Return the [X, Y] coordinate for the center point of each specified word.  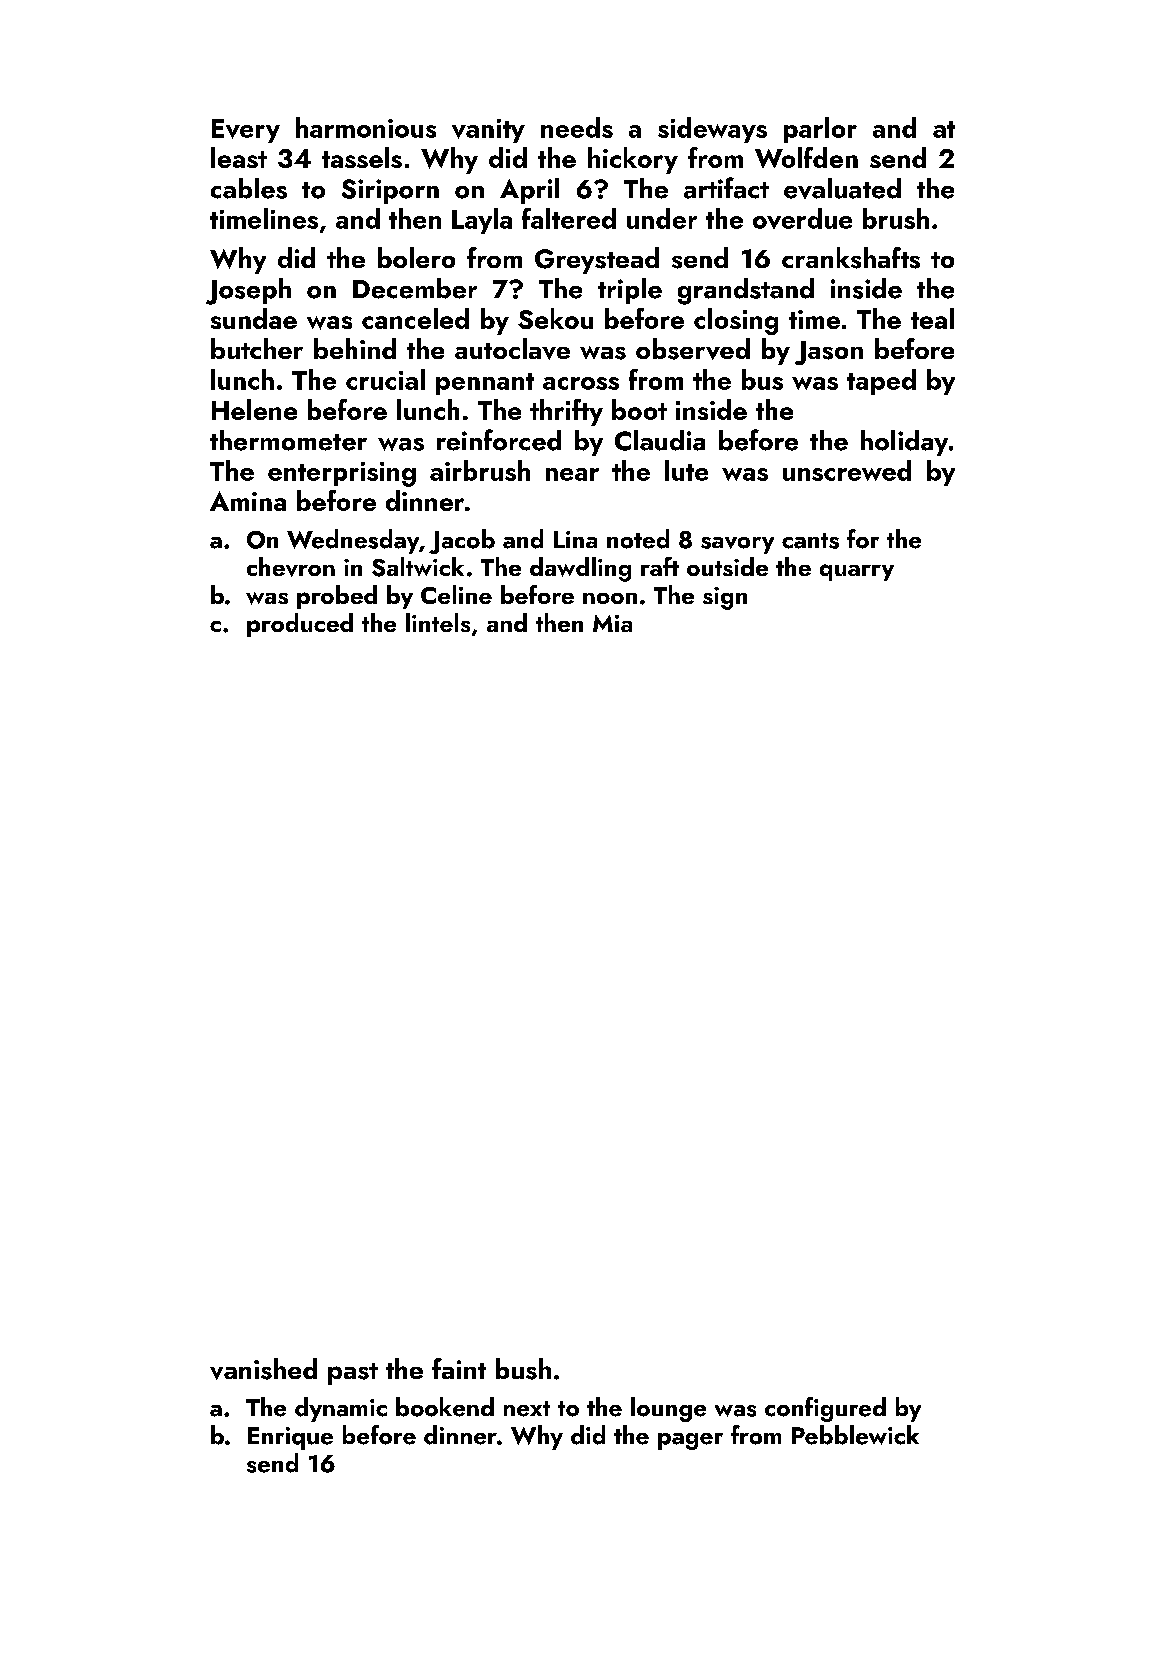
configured [825, 1409]
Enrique [290, 1438]
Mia [612, 623]
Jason [829, 353]
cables [249, 188]
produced [300, 625]
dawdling [580, 569]
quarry [857, 572]
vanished [263, 1369]
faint [459, 1368]
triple [630, 291]
